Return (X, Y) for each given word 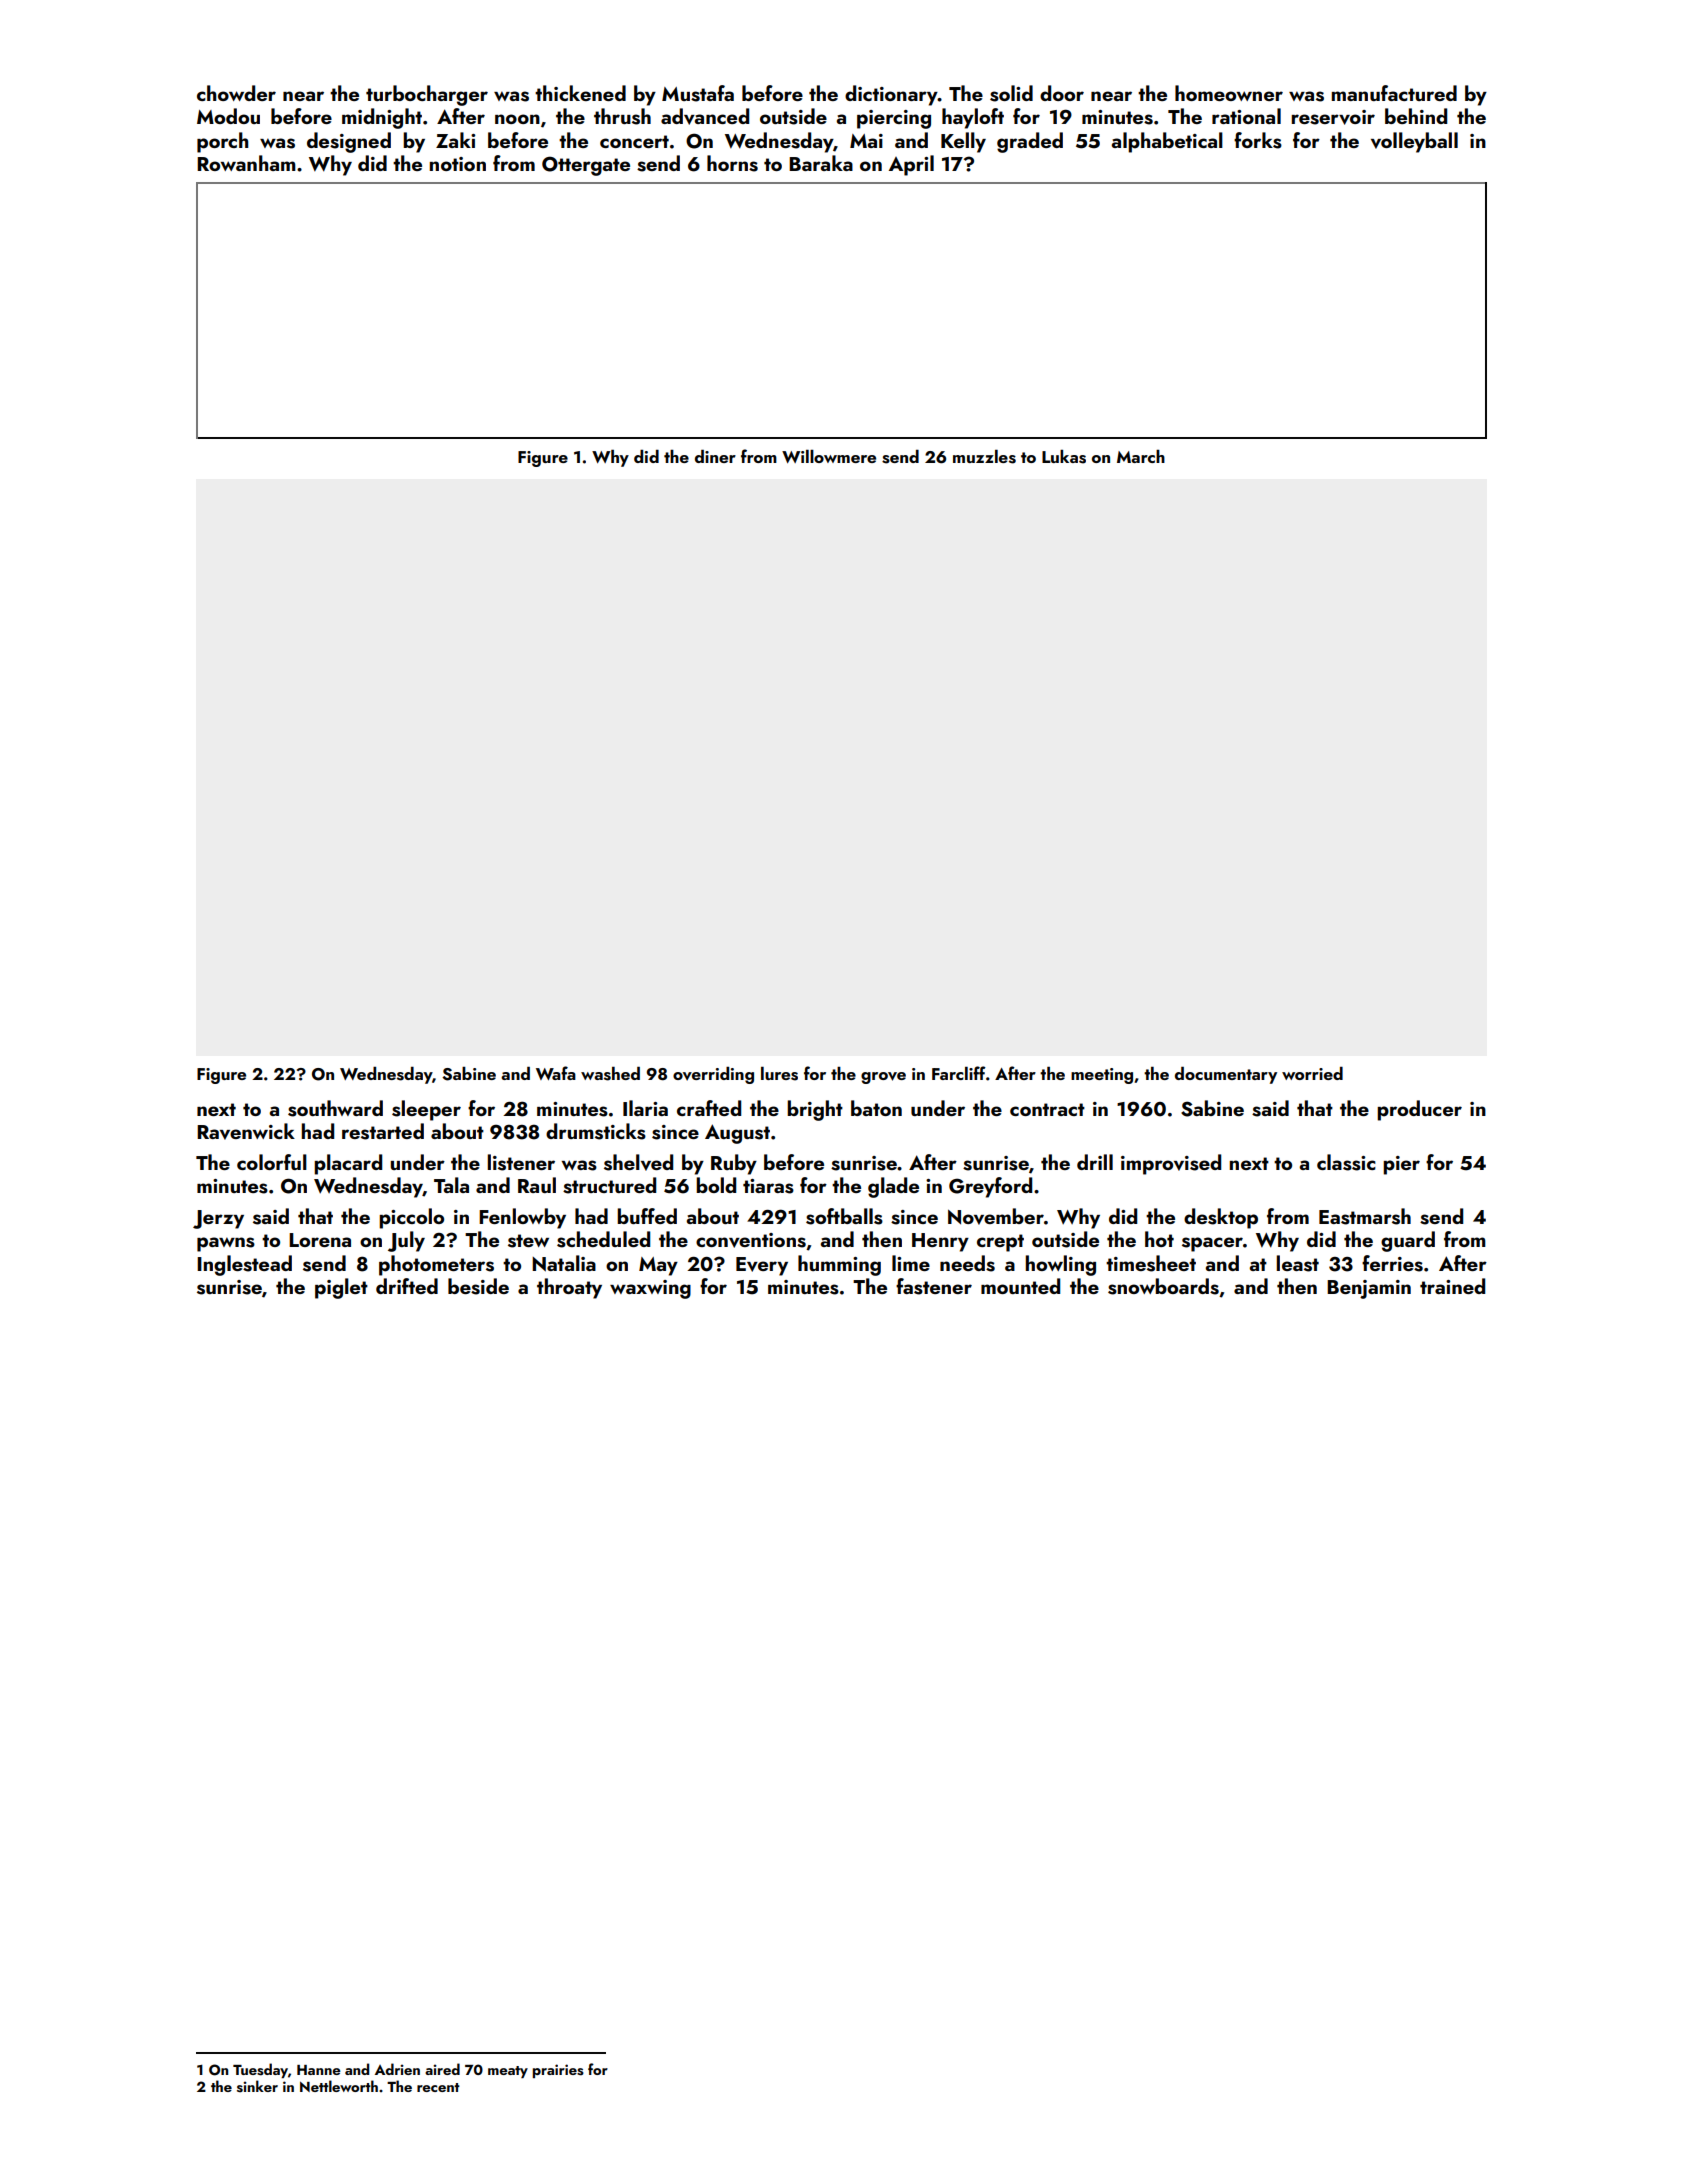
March (1141, 456)
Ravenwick (246, 1131)
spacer (1212, 1244)
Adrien (397, 2069)
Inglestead (244, 1265)
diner (715, 456)
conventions (751, 1240)
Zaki (455, 140)
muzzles (984, 457)
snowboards (1163, 1286)
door (1062, 93)
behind (1416, 116)
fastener (934, 1286)
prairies (558, 2071)
